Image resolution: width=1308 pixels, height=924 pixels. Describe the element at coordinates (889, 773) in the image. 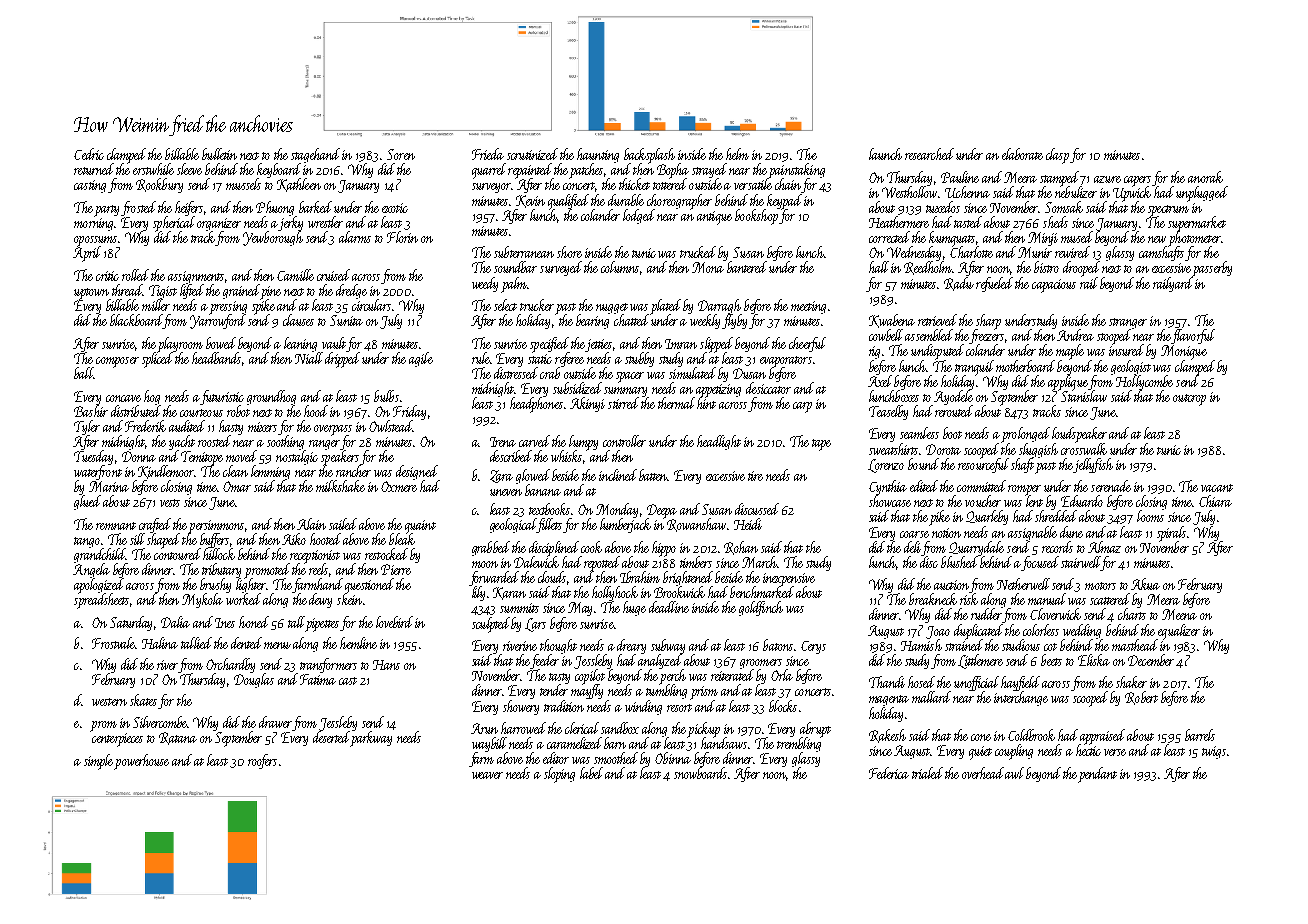

I see `Federica` at that location.
